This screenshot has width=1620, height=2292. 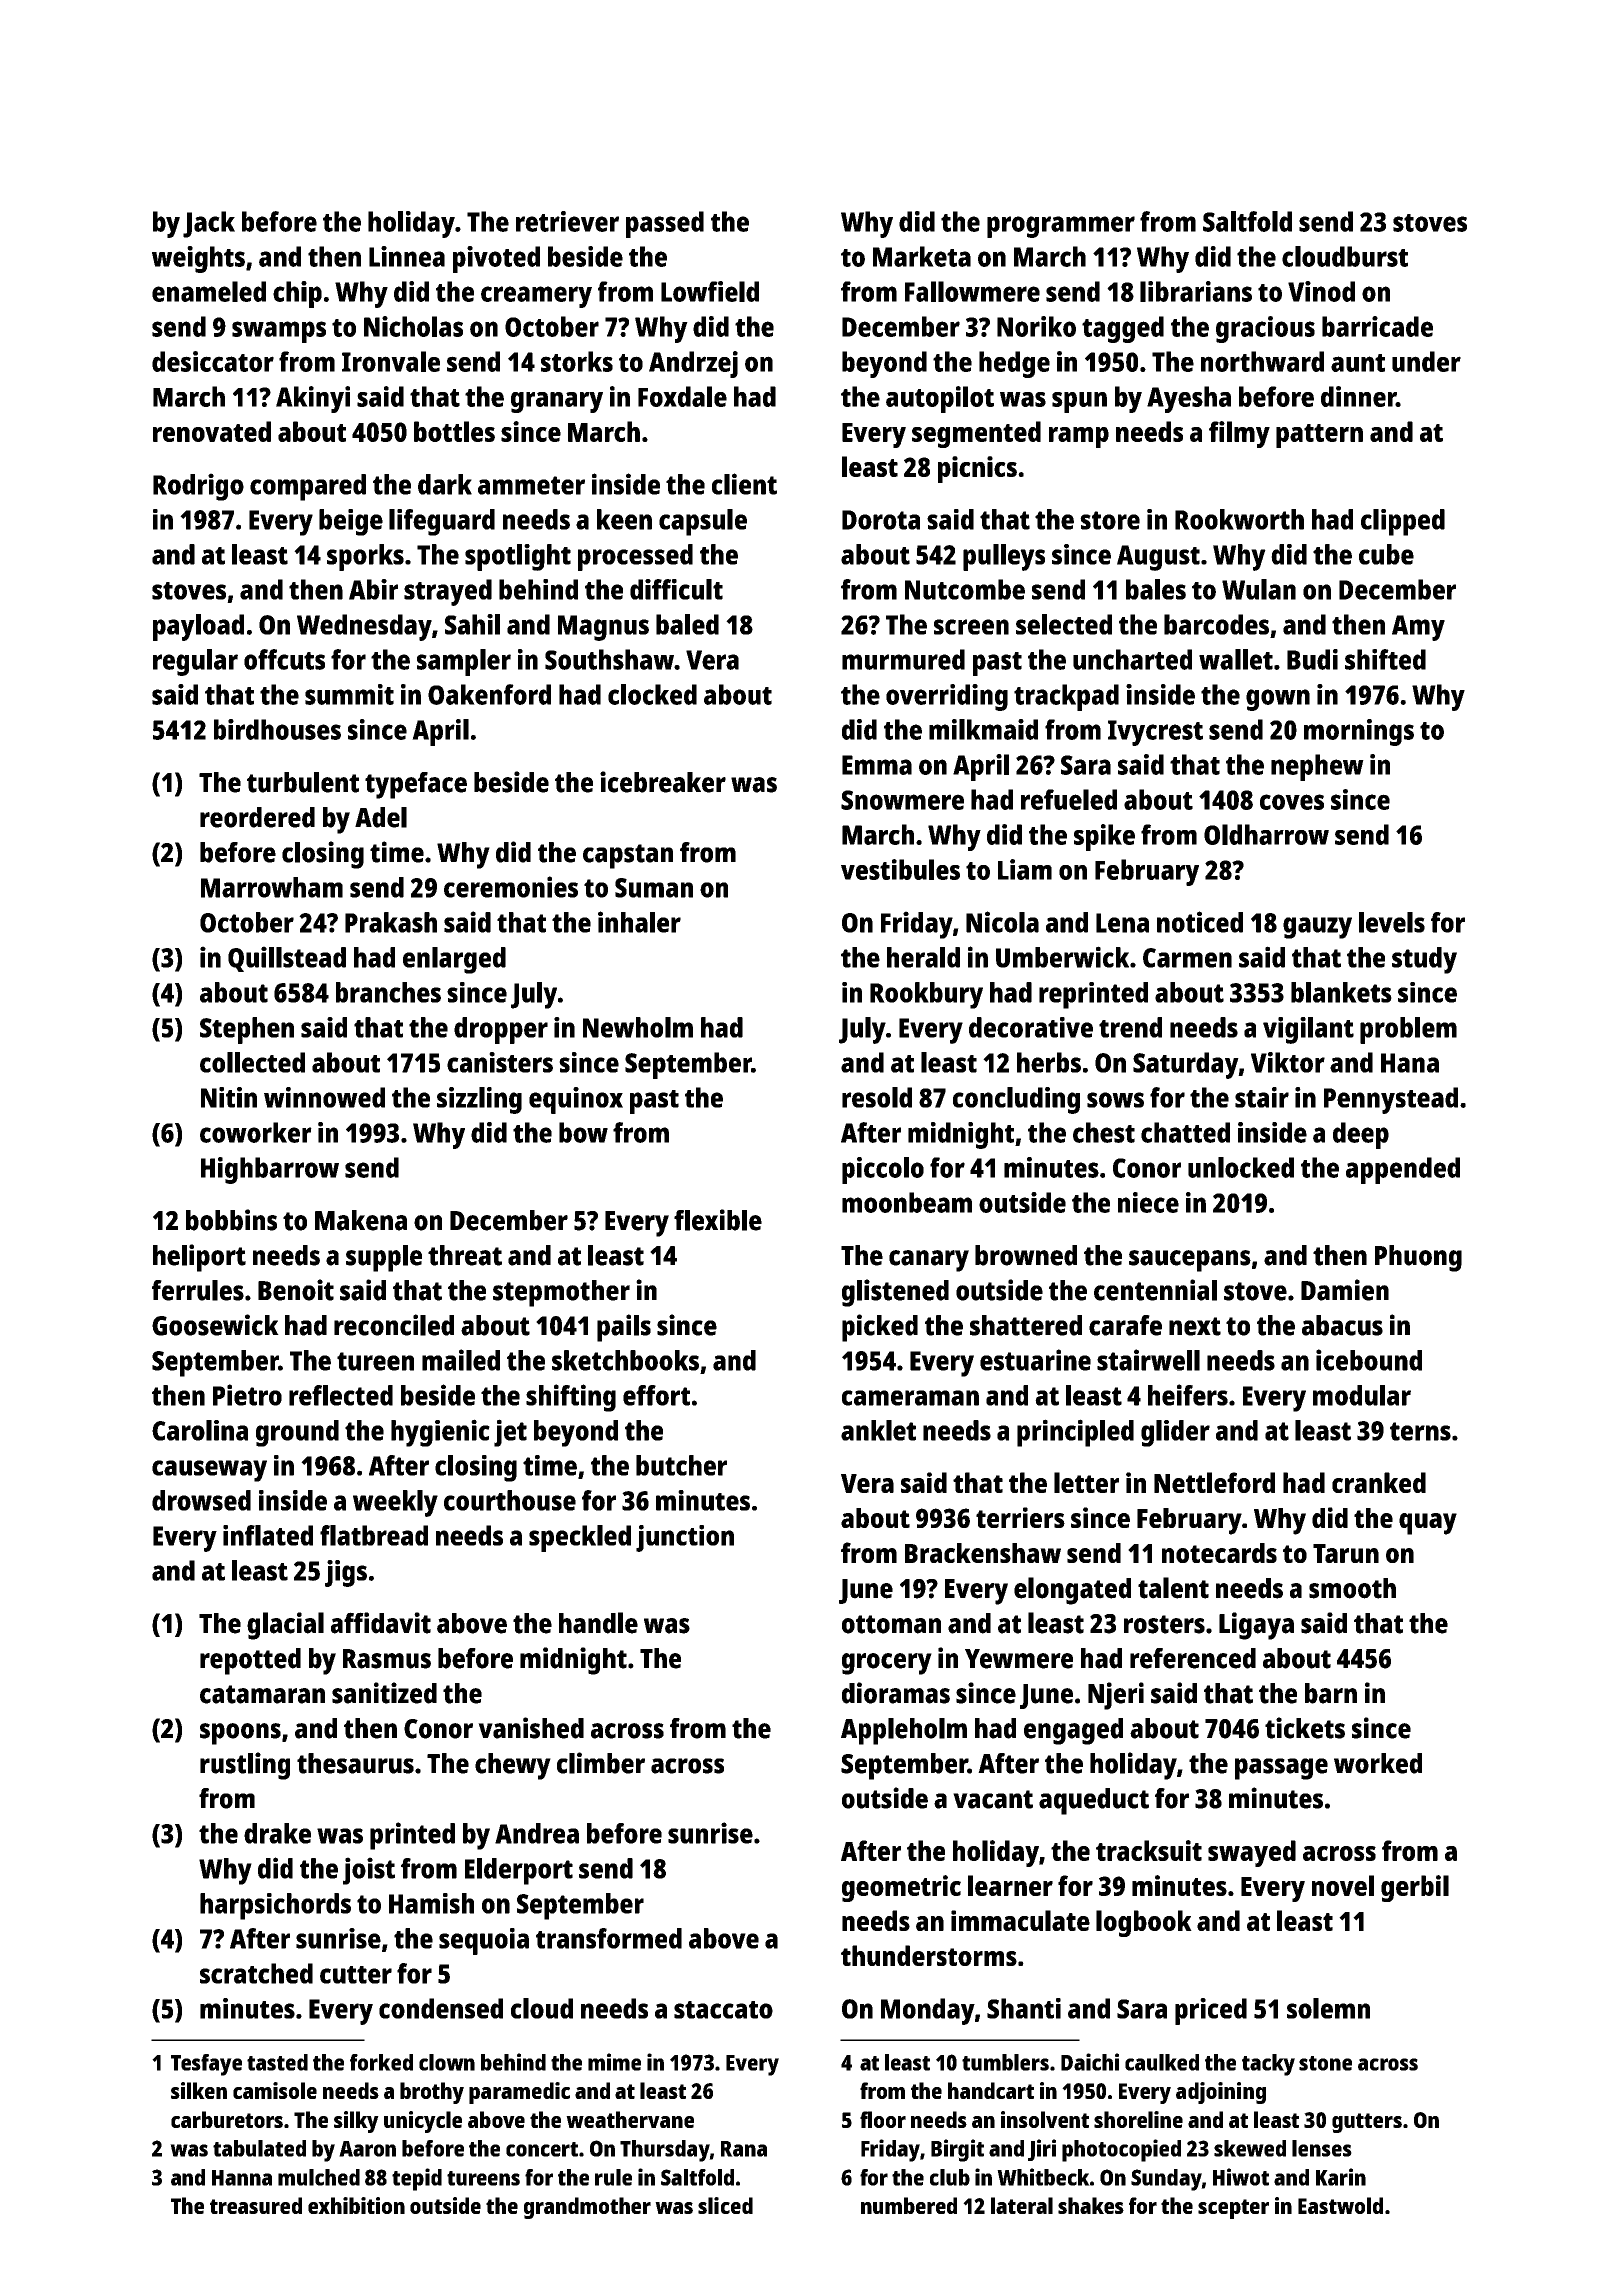 What do you see at coordinates (881, 520) in the screenshot?
I see `Dorota` at bounding box center [881, 520].
